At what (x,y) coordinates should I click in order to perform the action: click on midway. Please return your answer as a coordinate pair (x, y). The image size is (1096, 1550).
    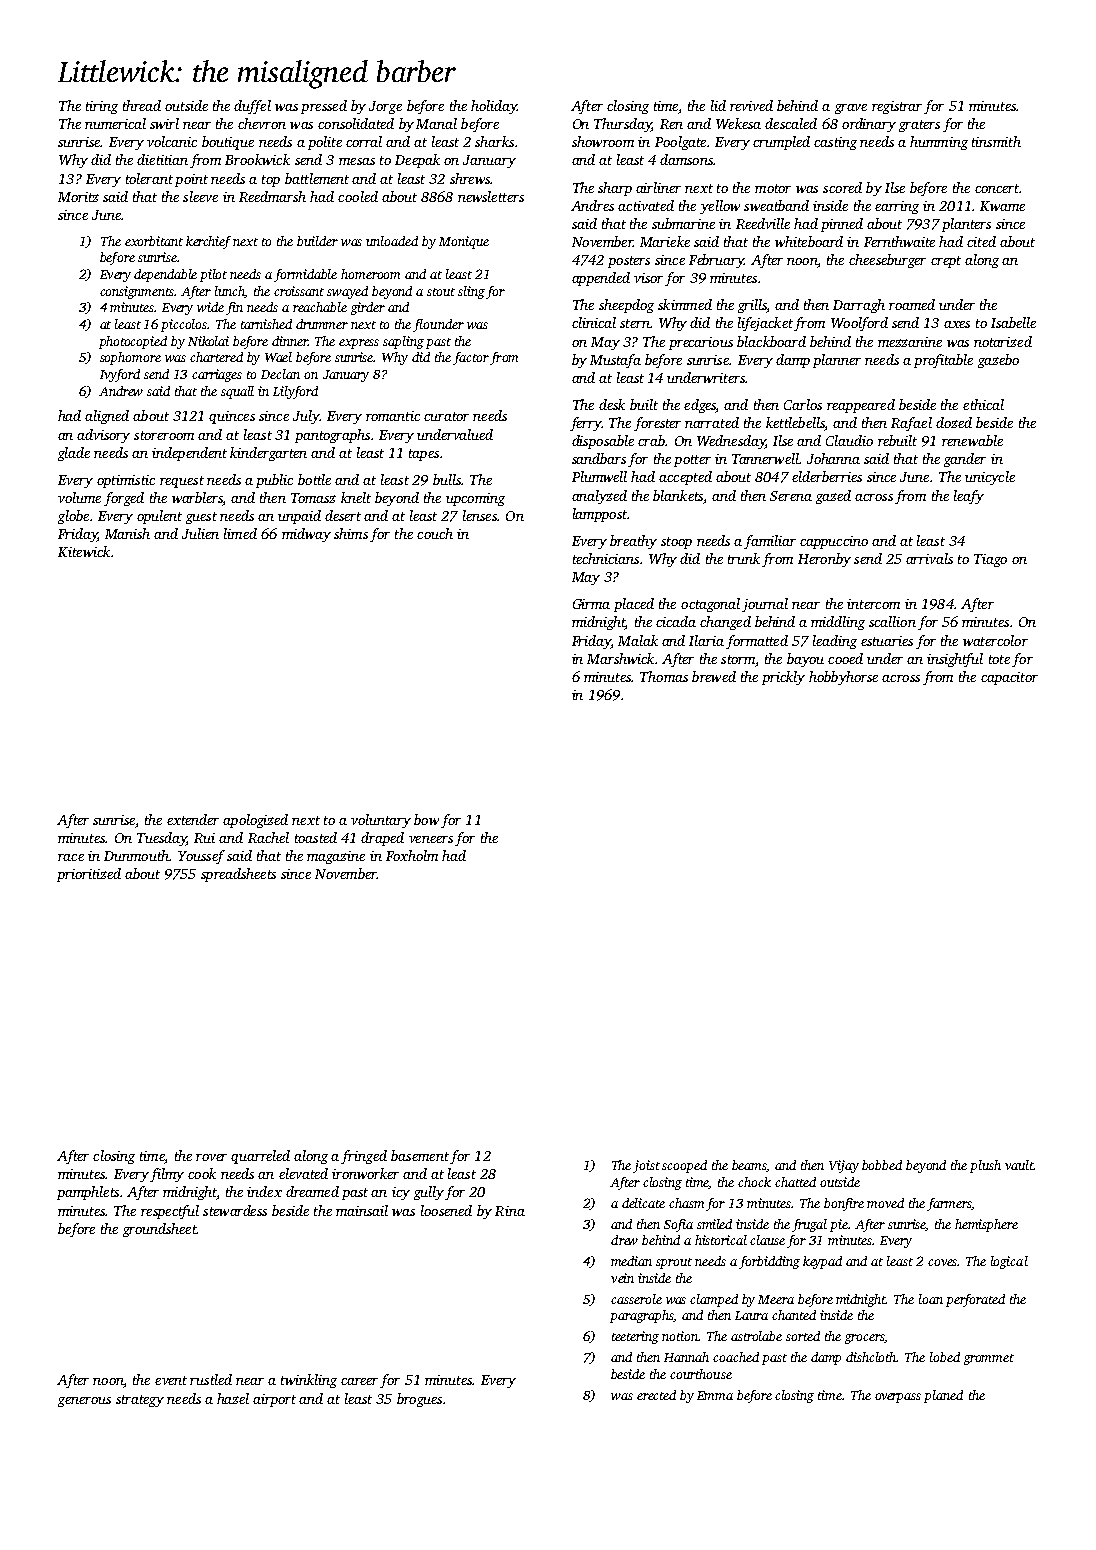
    Looking at the image, I should click on (306, 535).
